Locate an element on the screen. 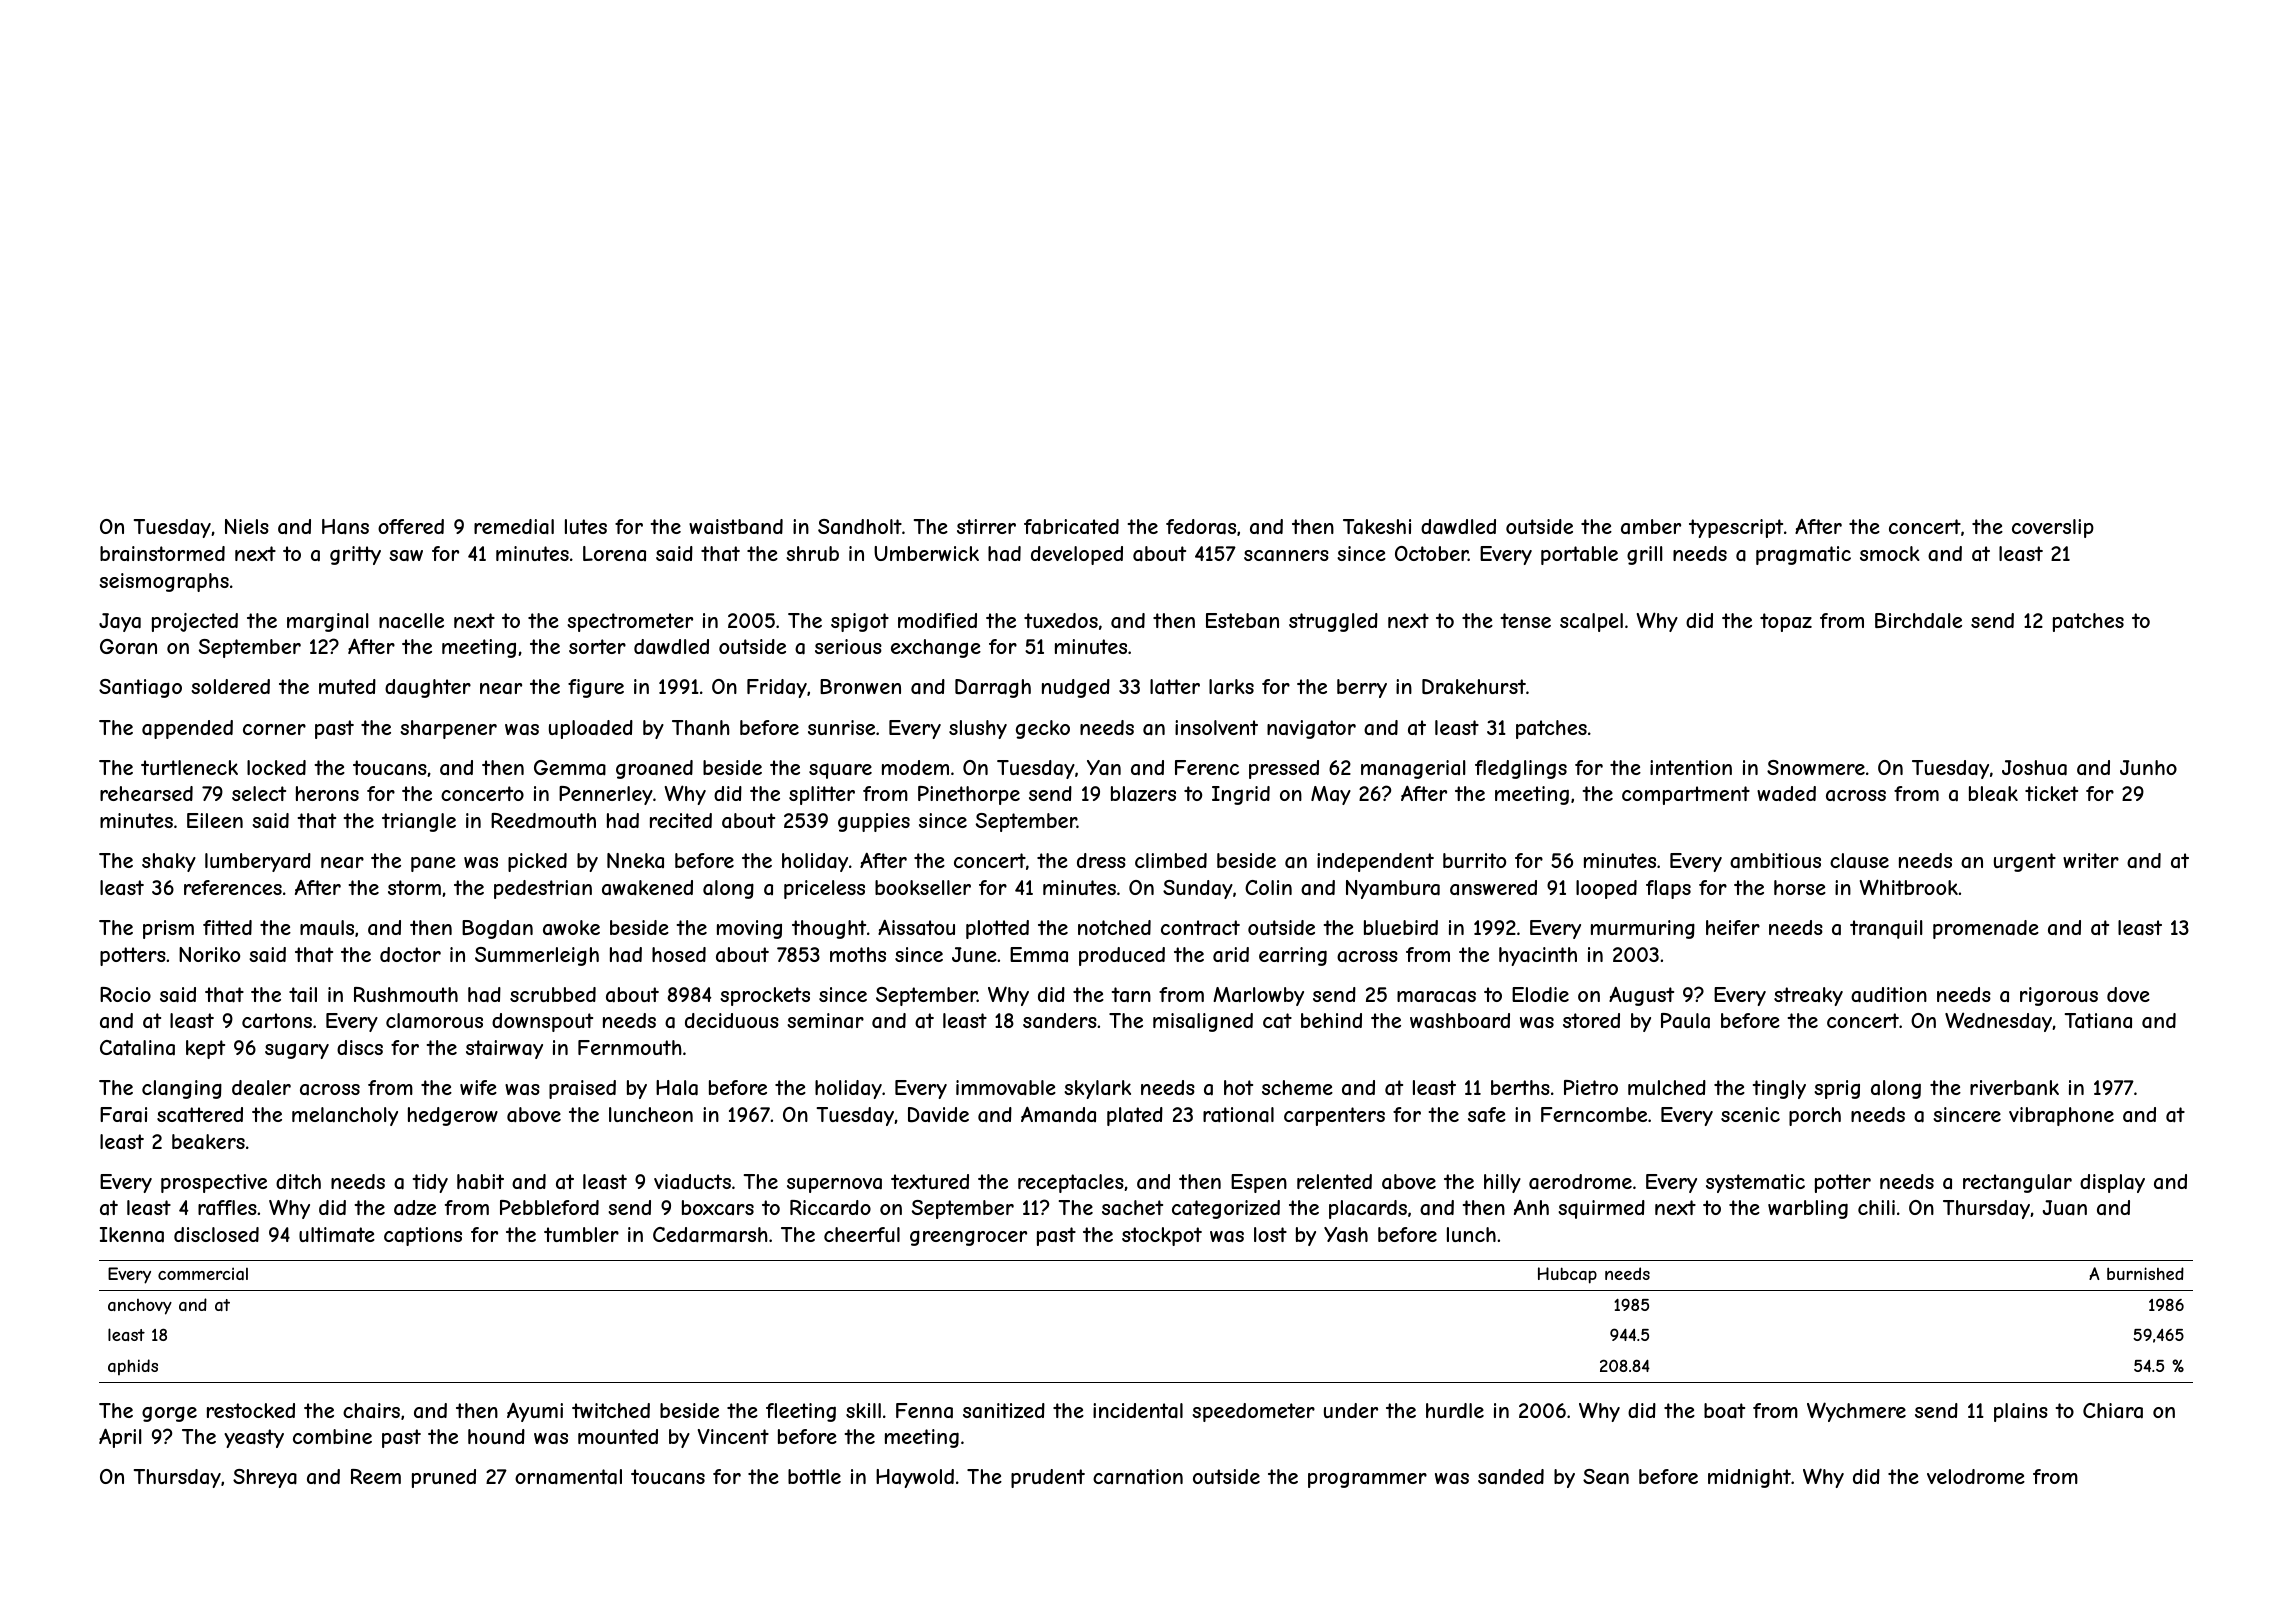  Pennerley is located at coordinates (606, 795).
